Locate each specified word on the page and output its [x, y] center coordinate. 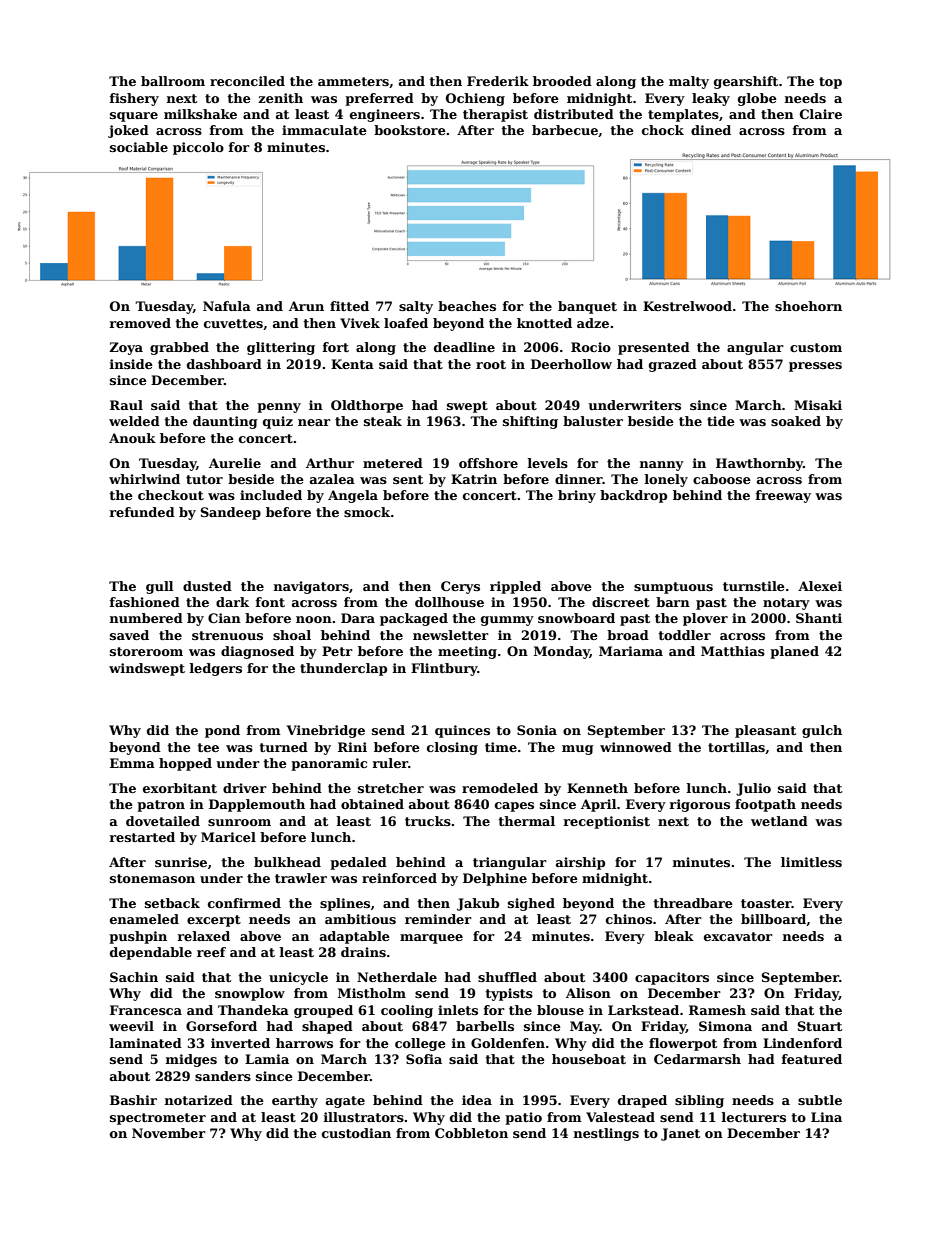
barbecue [565, 130]
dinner [579, 479]
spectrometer [158, 1119]
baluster [593, 421]
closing [452, 748]
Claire [821, 114]
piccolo [198, 148]
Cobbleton [471, 1133]
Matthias [733, 651]
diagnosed [257, 652]
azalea [332, 479]
